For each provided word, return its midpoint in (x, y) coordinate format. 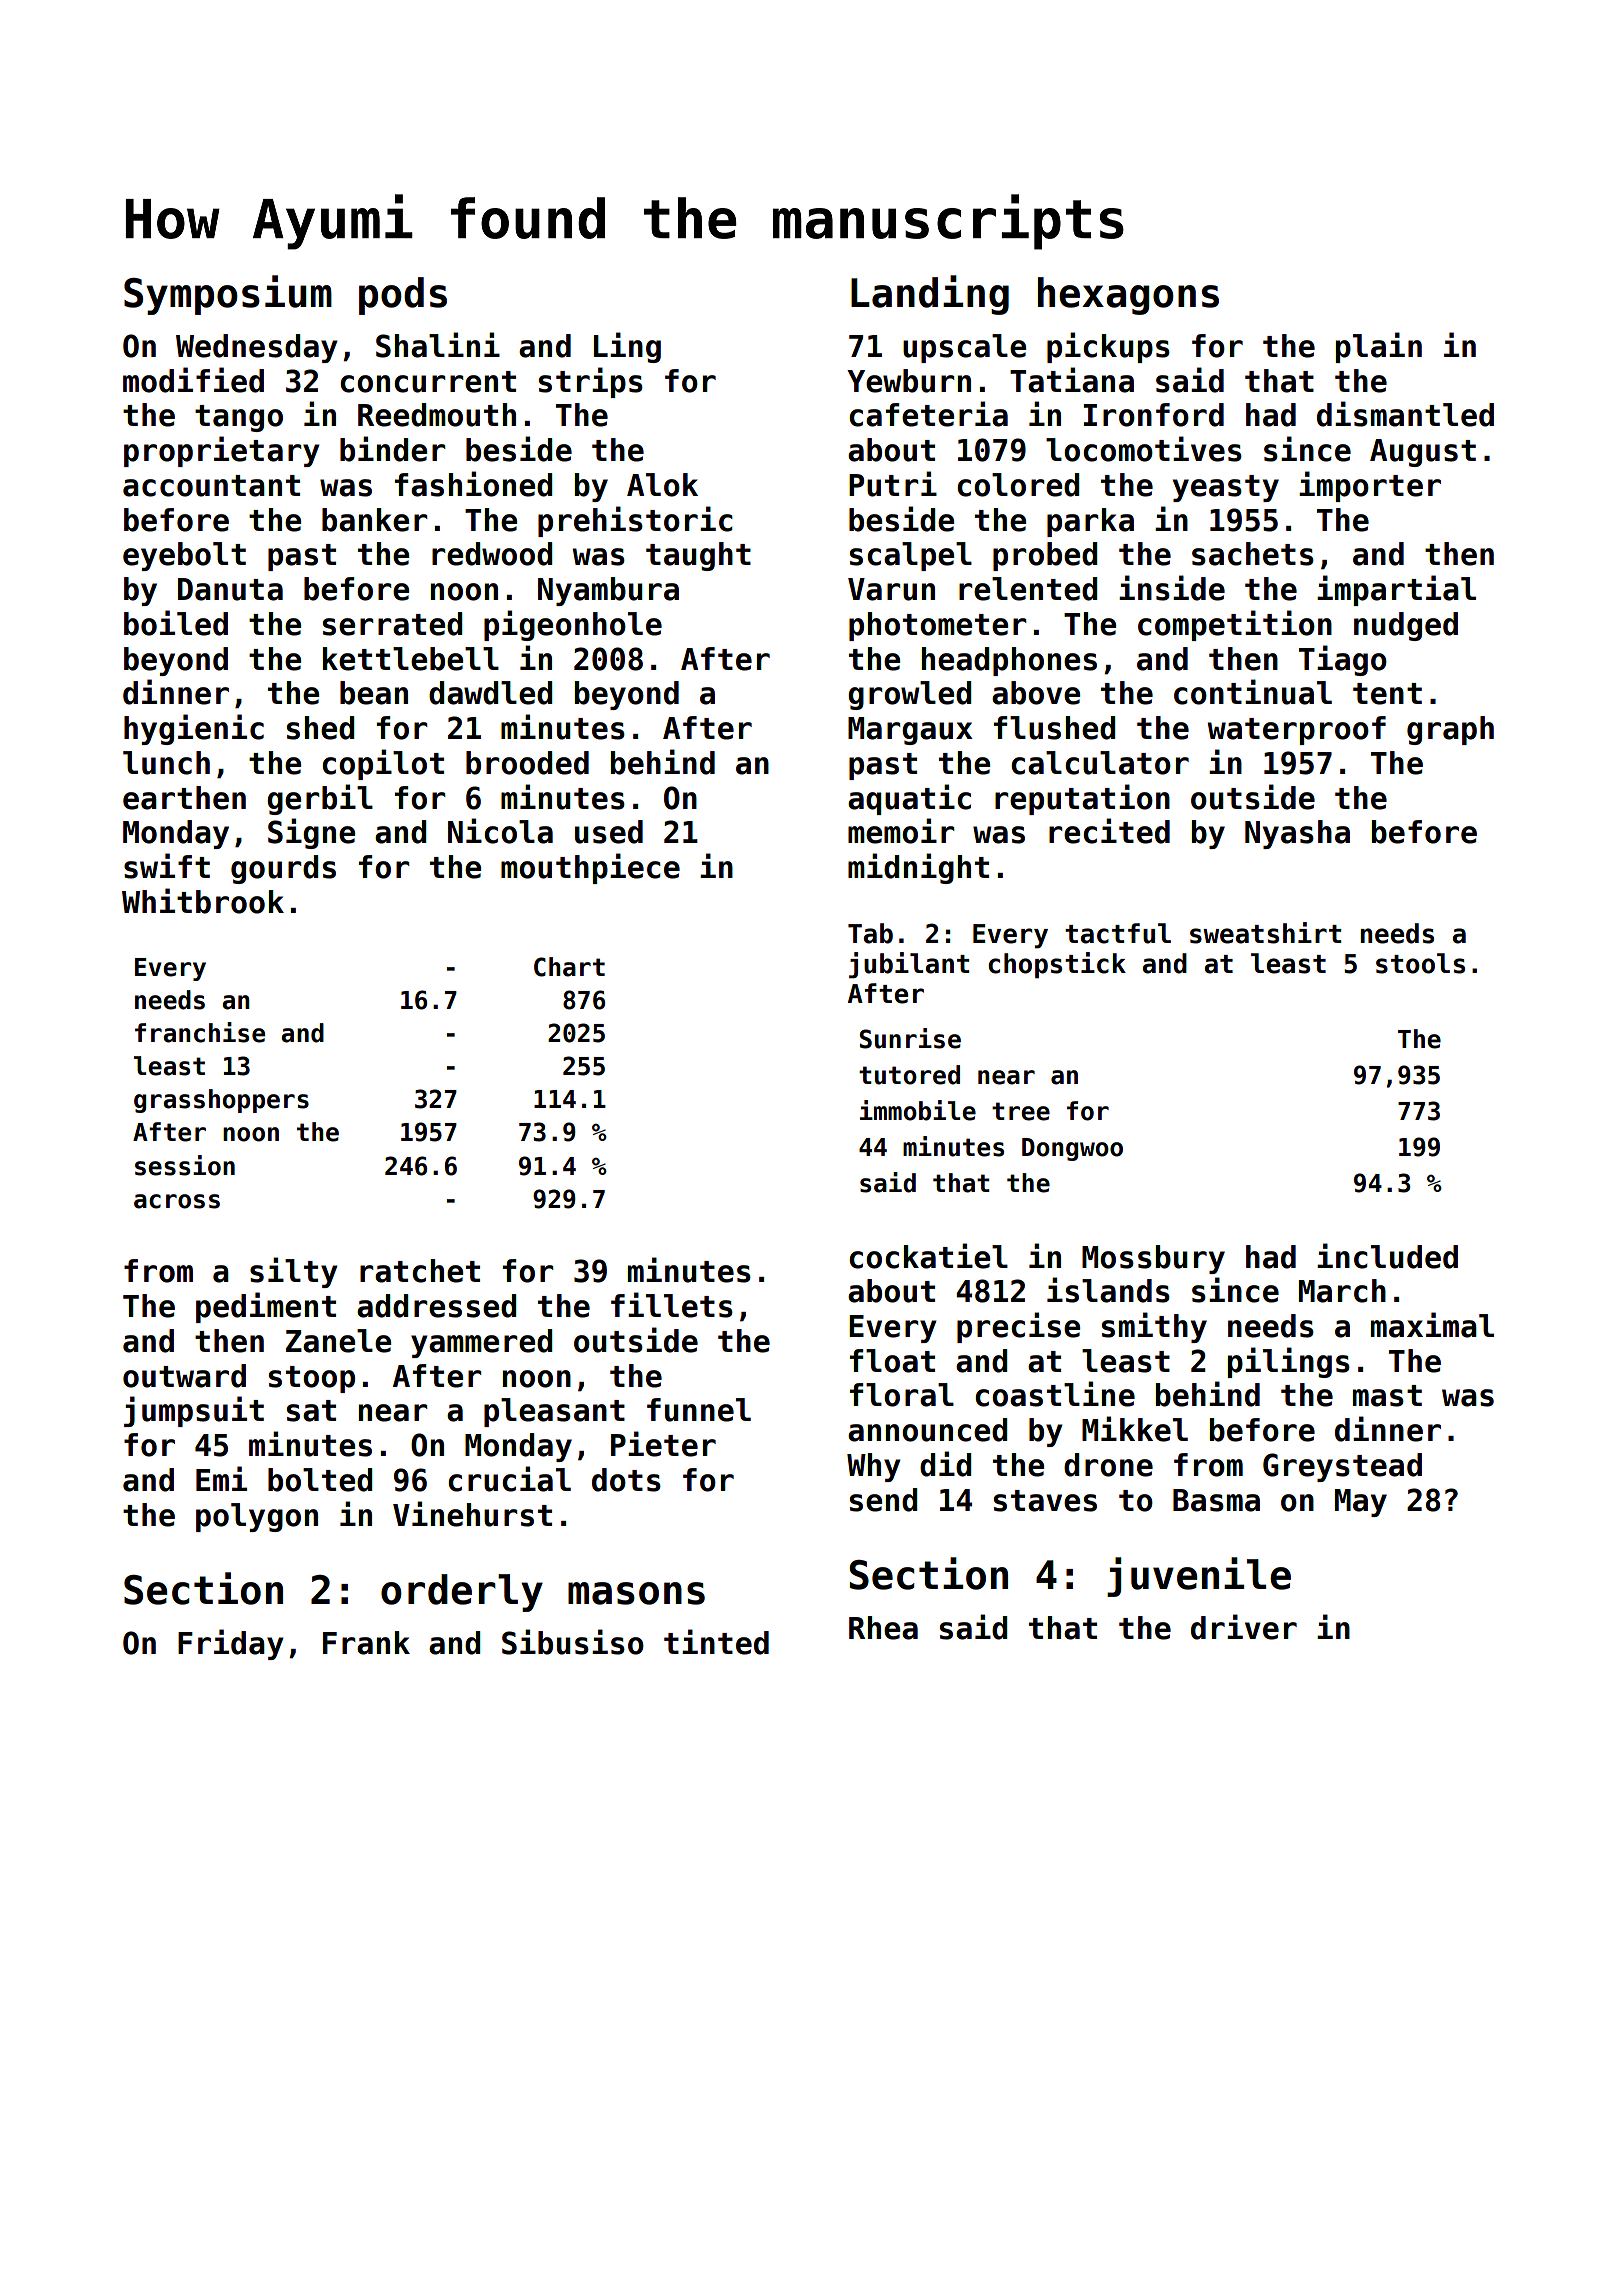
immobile (918, 1110)
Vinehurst (472, 1514)
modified (193, 380)
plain (1379, 347)
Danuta (230, 589)
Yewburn (909, 381)
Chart (569, 967)
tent (1387, 694)
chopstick (1057, 965)
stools (1420, 963)
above (1036, 693)
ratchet (420, 1271)
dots (626, 1480)
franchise (200, 1032)
